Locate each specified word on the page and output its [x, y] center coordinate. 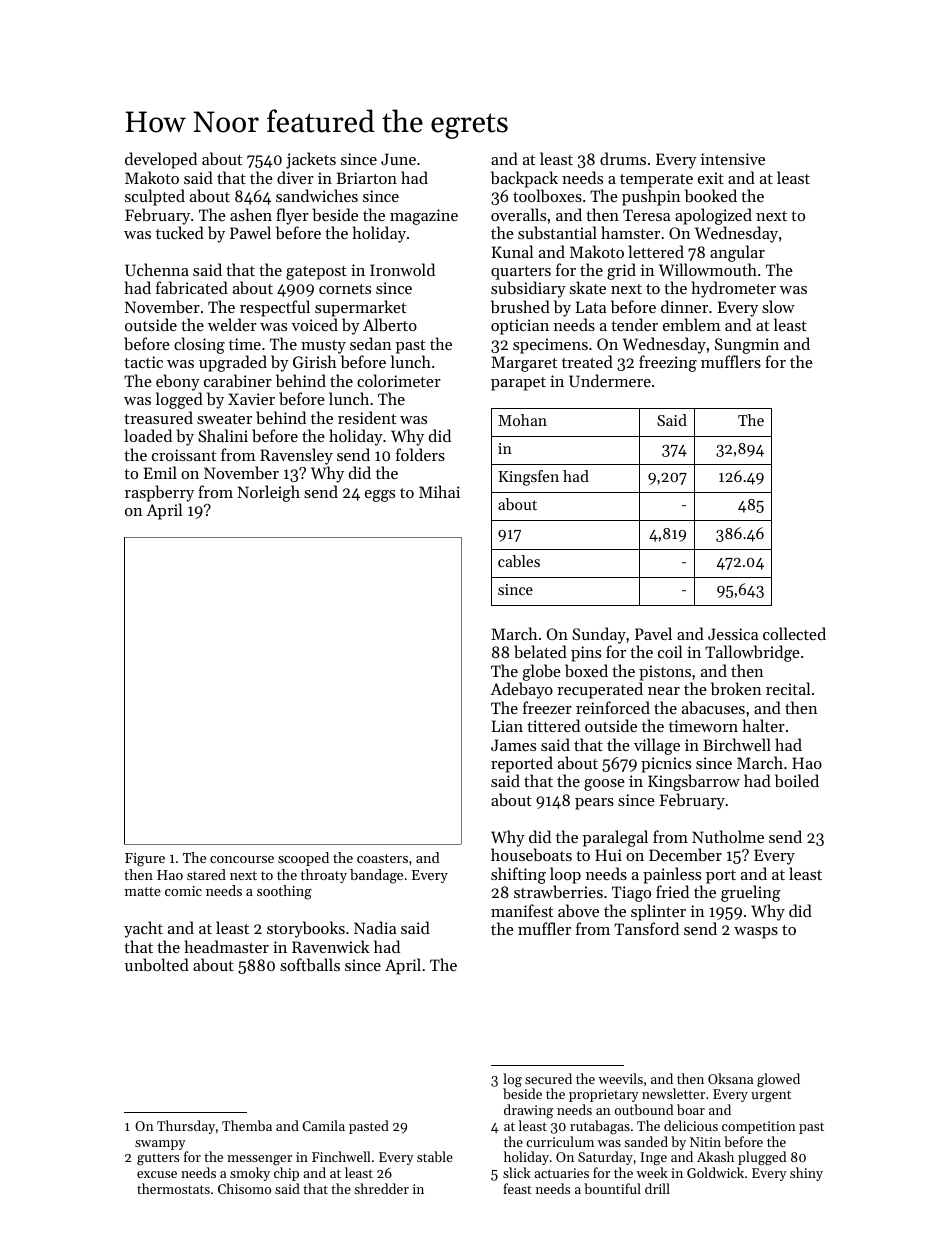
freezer [547, 707]
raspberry [159, 493]
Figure [145, 860]
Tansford [646, 928]
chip [286, 1174]
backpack [524, 179]
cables [519, 561]
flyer [292, 216]
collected [794, 633]
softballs [310, 964]
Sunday [599, 635]
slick [517, 1172]
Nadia [375, 927]
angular [737, 253]
